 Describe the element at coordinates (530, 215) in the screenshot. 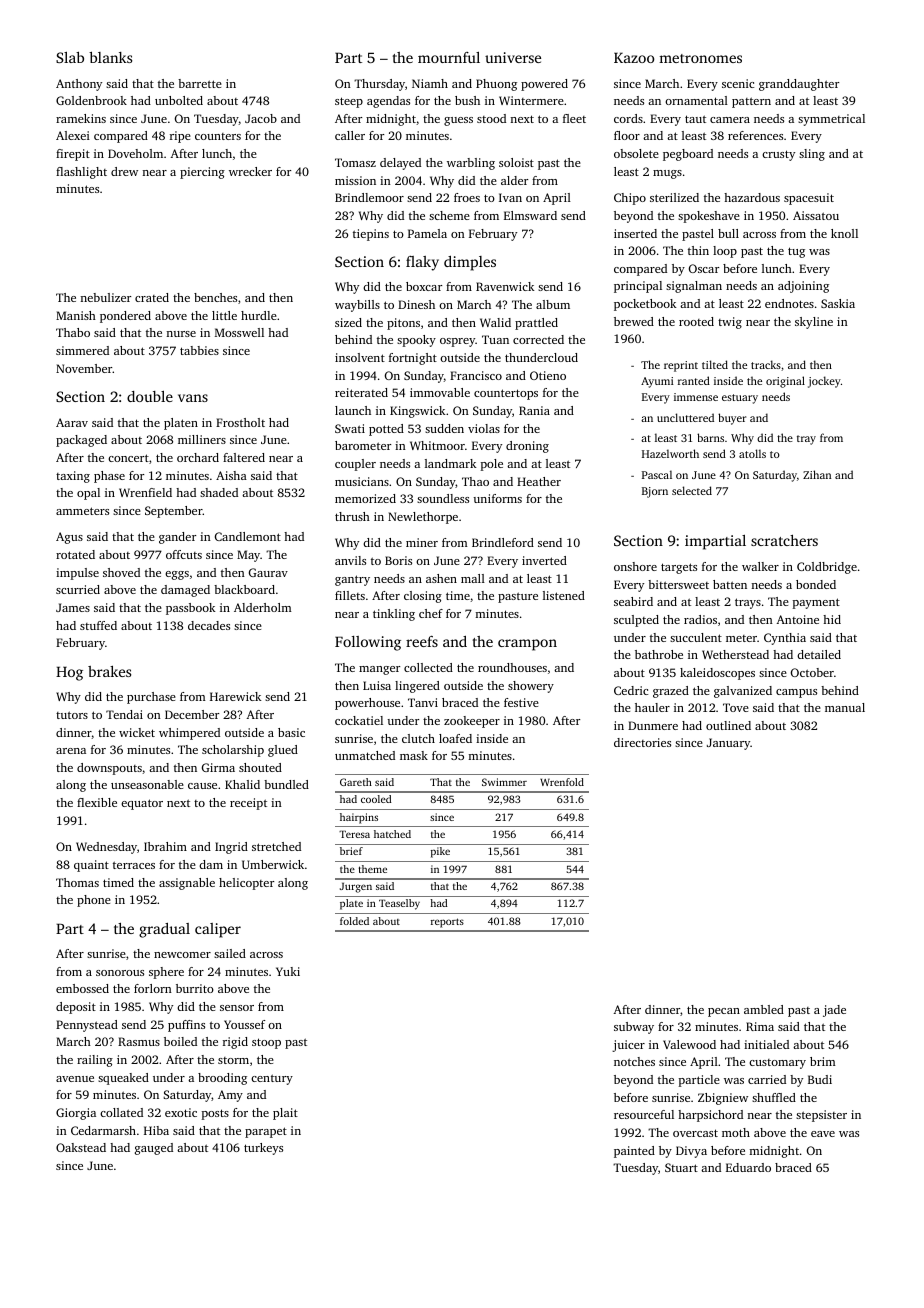

I see `Elmsward` at that location.
